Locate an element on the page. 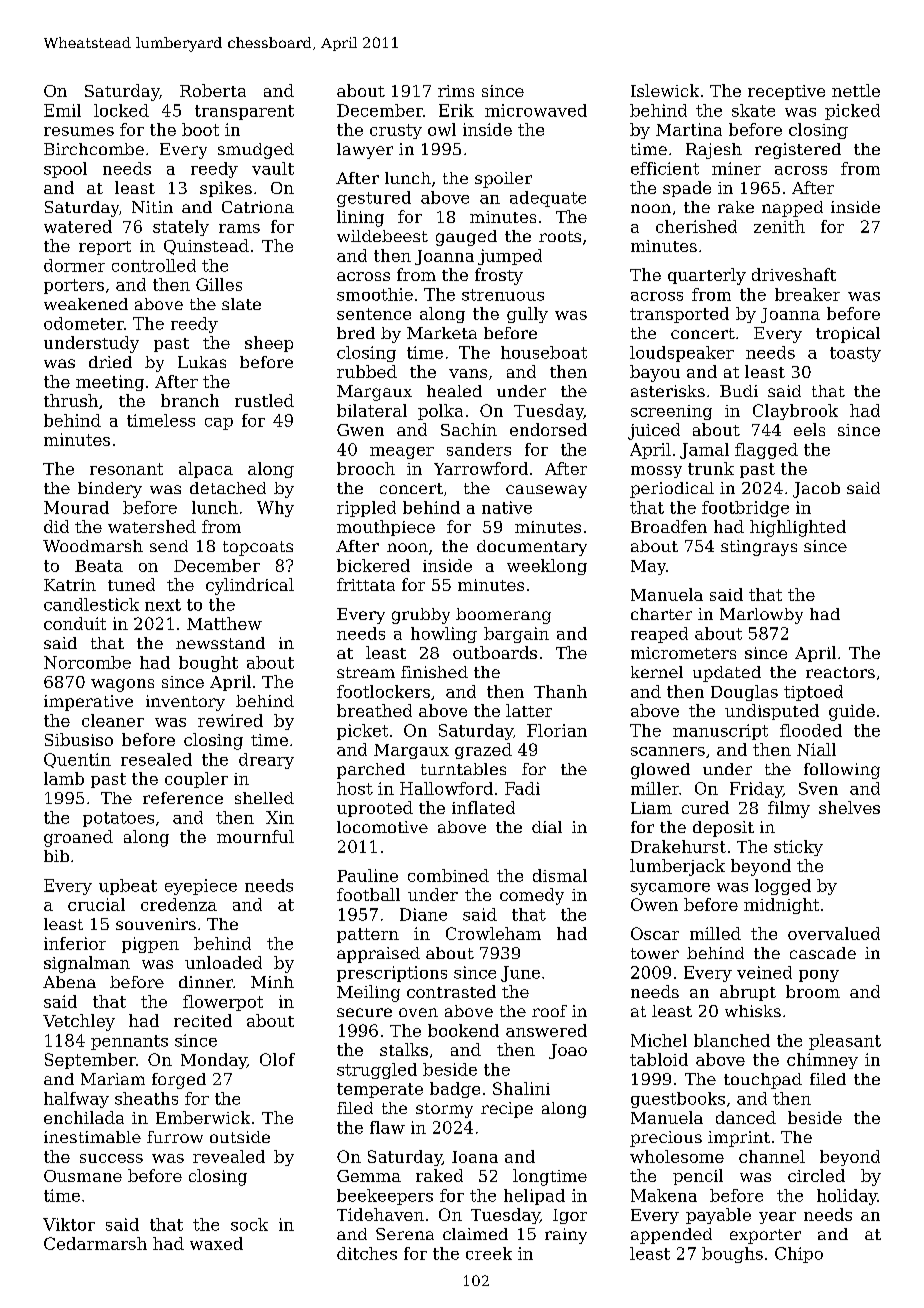 The width and height of the page is (924, 1308). roots is located at coordinates (560, 236).
